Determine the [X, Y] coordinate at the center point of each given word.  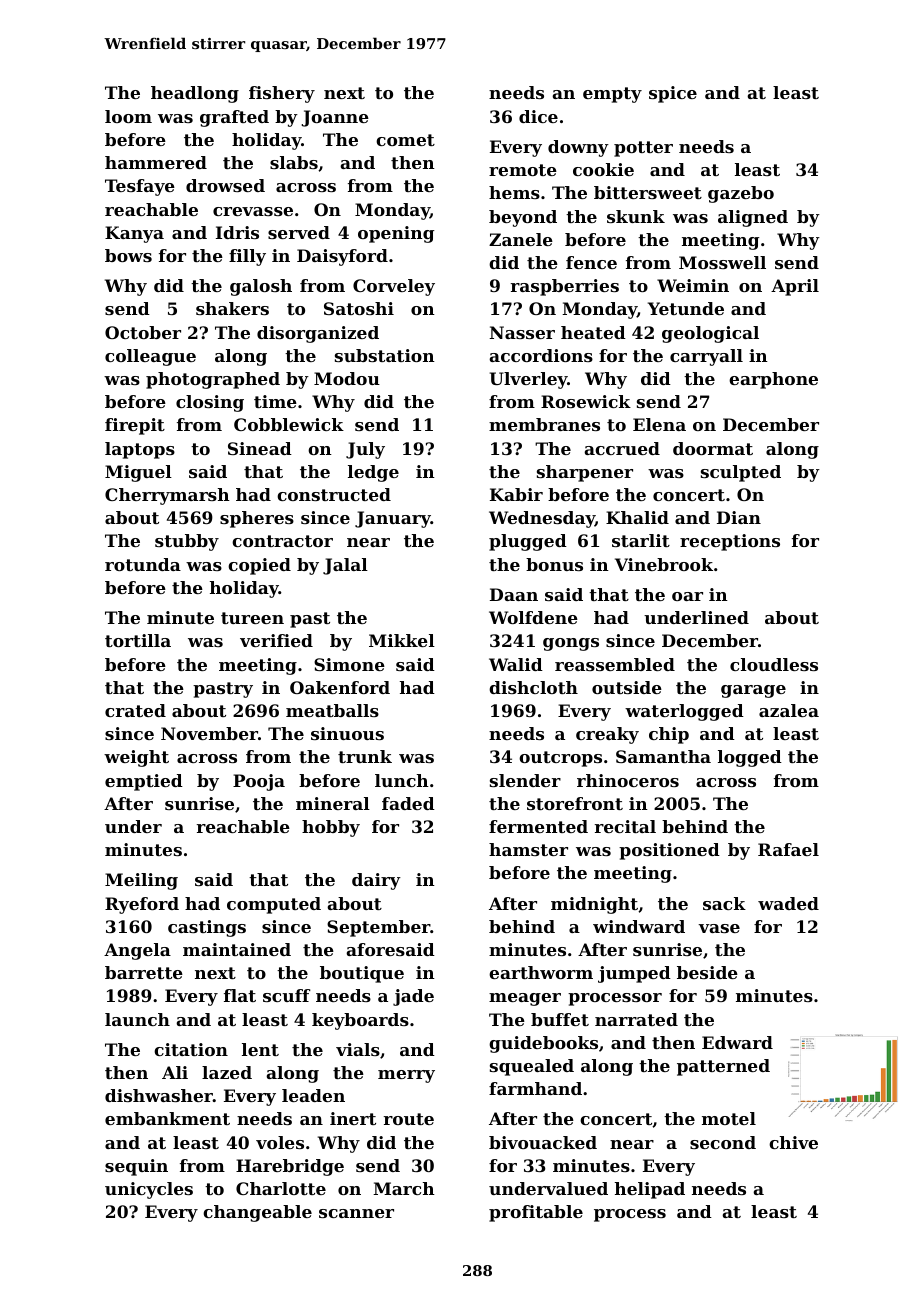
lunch [402, 780]
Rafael [788, 849]
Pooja [259, 782]
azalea [789, 710]
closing [210, 403]
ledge [373, 473]
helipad [650, 1190]
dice [538, 116]
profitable [536, 1213]
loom [128, 116]
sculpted [741, 473]
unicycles [149, 1190]
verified [276, 640]
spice [673, 94]
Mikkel [402, 640]
